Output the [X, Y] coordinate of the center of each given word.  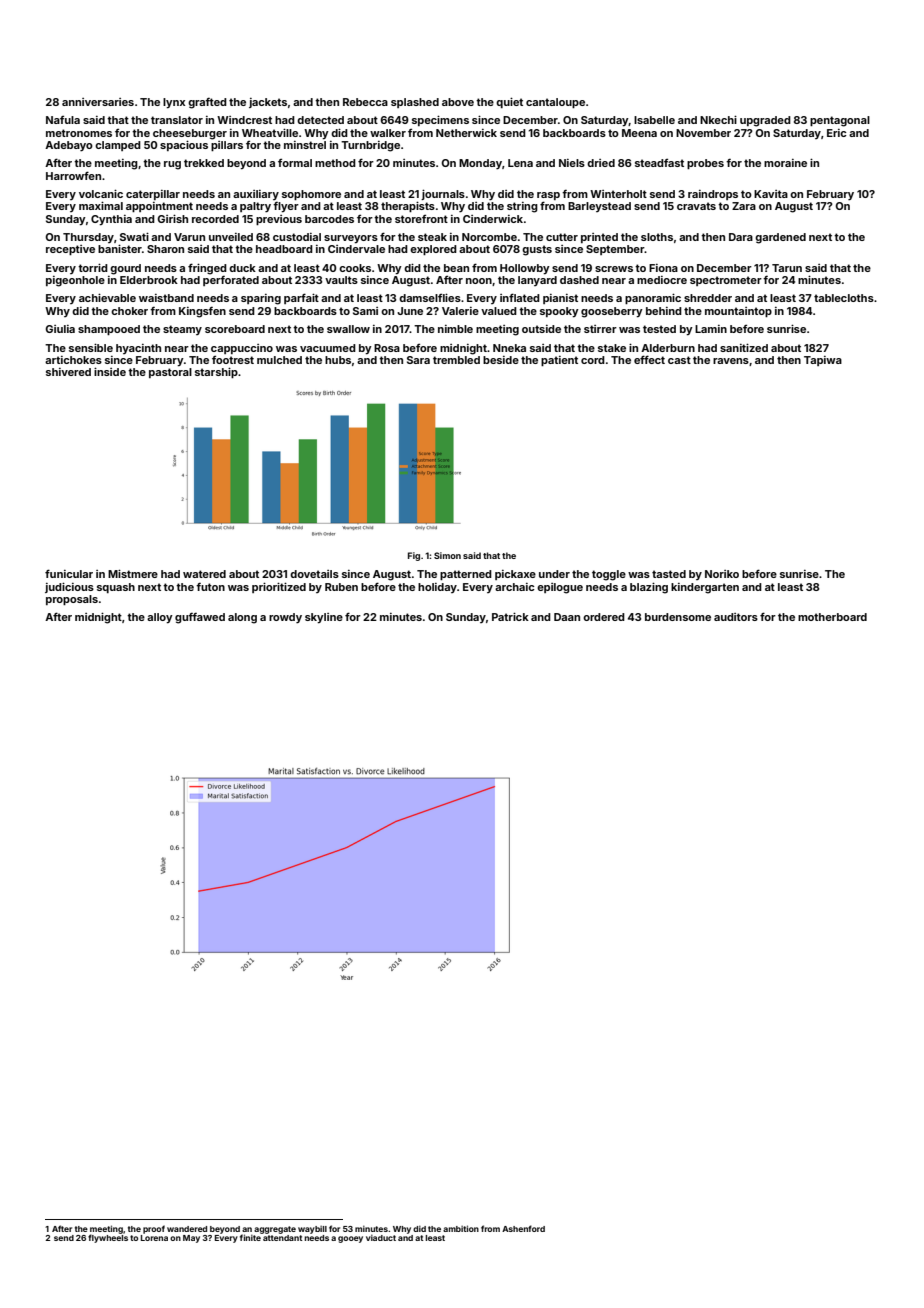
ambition [461, 1228]
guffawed [200, 618]
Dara [741, 237]
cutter [562, 237]
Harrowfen [73, 175]
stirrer [600, 329]
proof [154, 1229]
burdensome [678, 617]
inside [110, 371]
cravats [696, 206]
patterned [466, 575]
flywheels [108, 1238]
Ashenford [523, 1228]
